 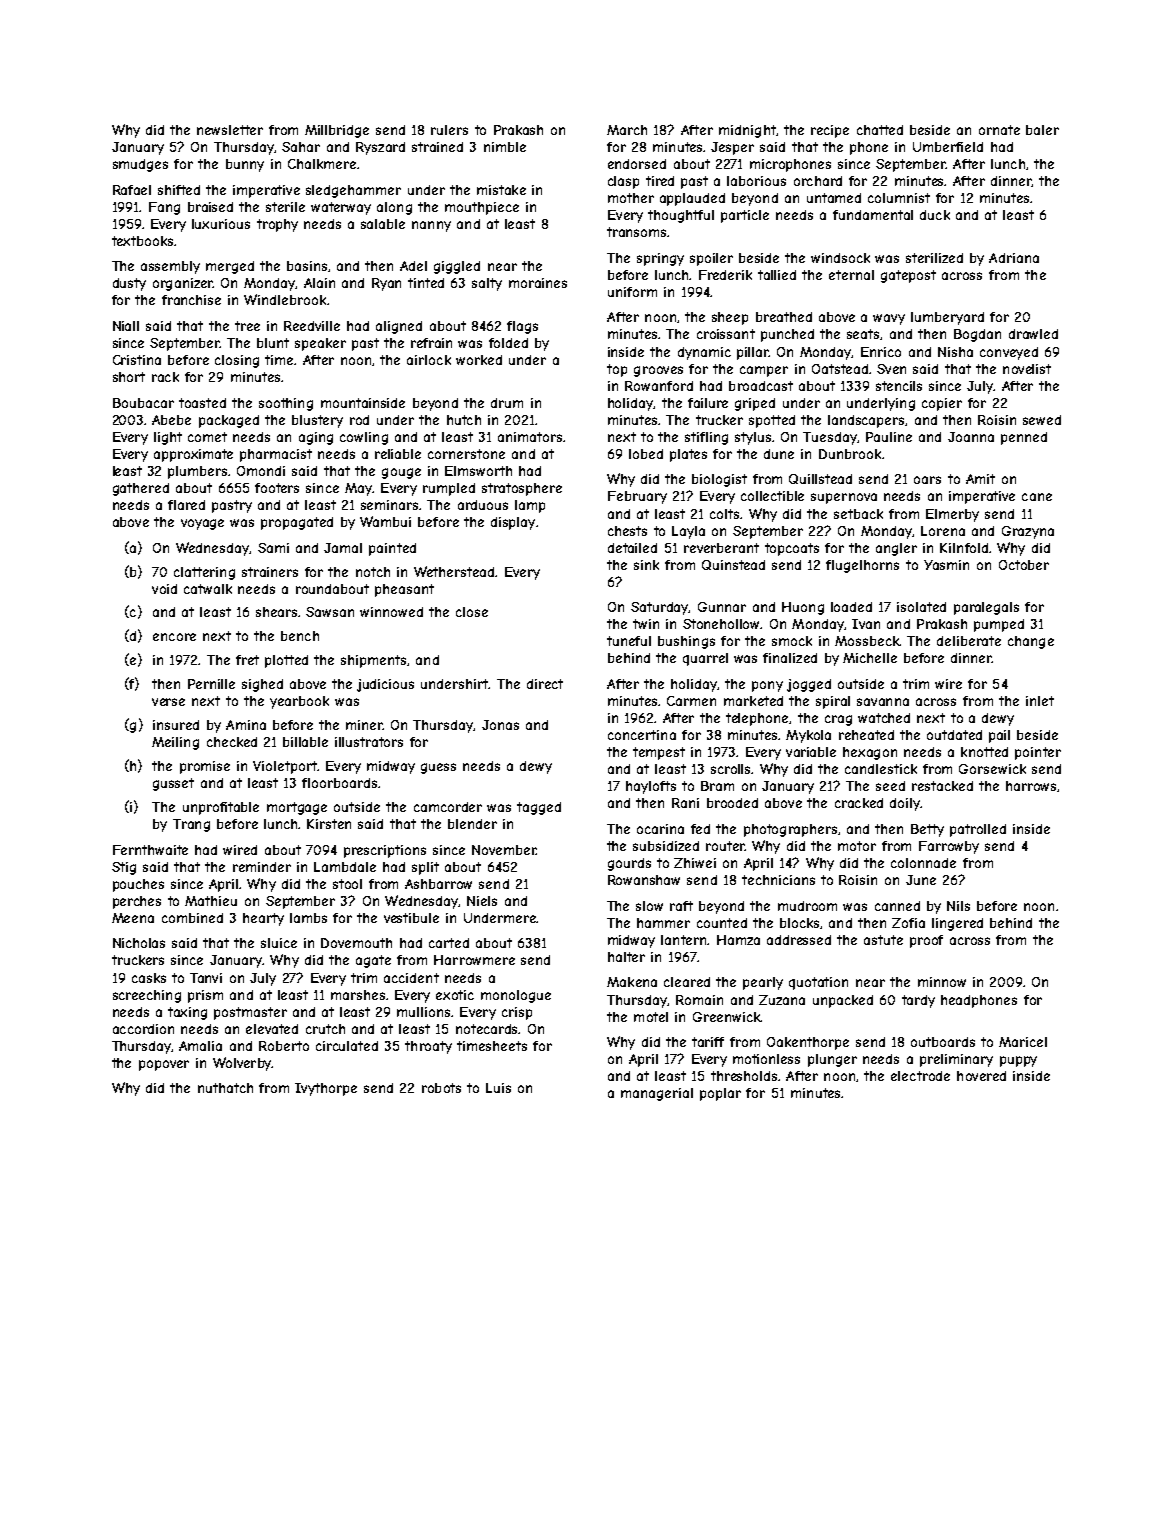 What do you see at coordinates (1038, 753) in the screenshot?
I see `pointer` at bounding box center [1038, 753].
